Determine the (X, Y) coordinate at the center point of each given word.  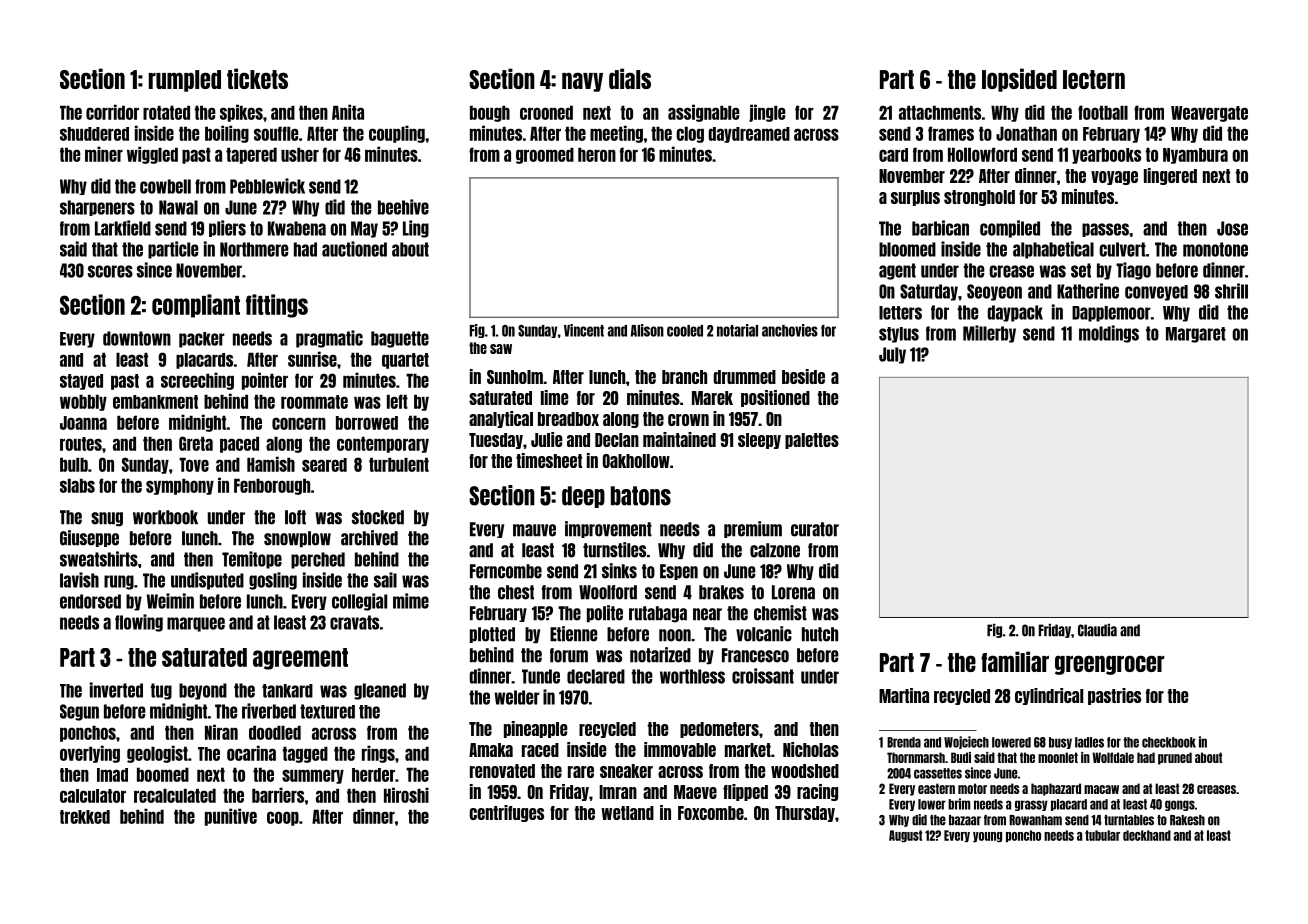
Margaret (1196, 335)
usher (300, 154)
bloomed (907, 249)
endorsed (90, 601)
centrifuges (506, 813)
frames (951, 133)
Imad (112, 775)
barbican (940, 228)
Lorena (793, 592)
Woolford (608, 592)
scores (110, 271)
